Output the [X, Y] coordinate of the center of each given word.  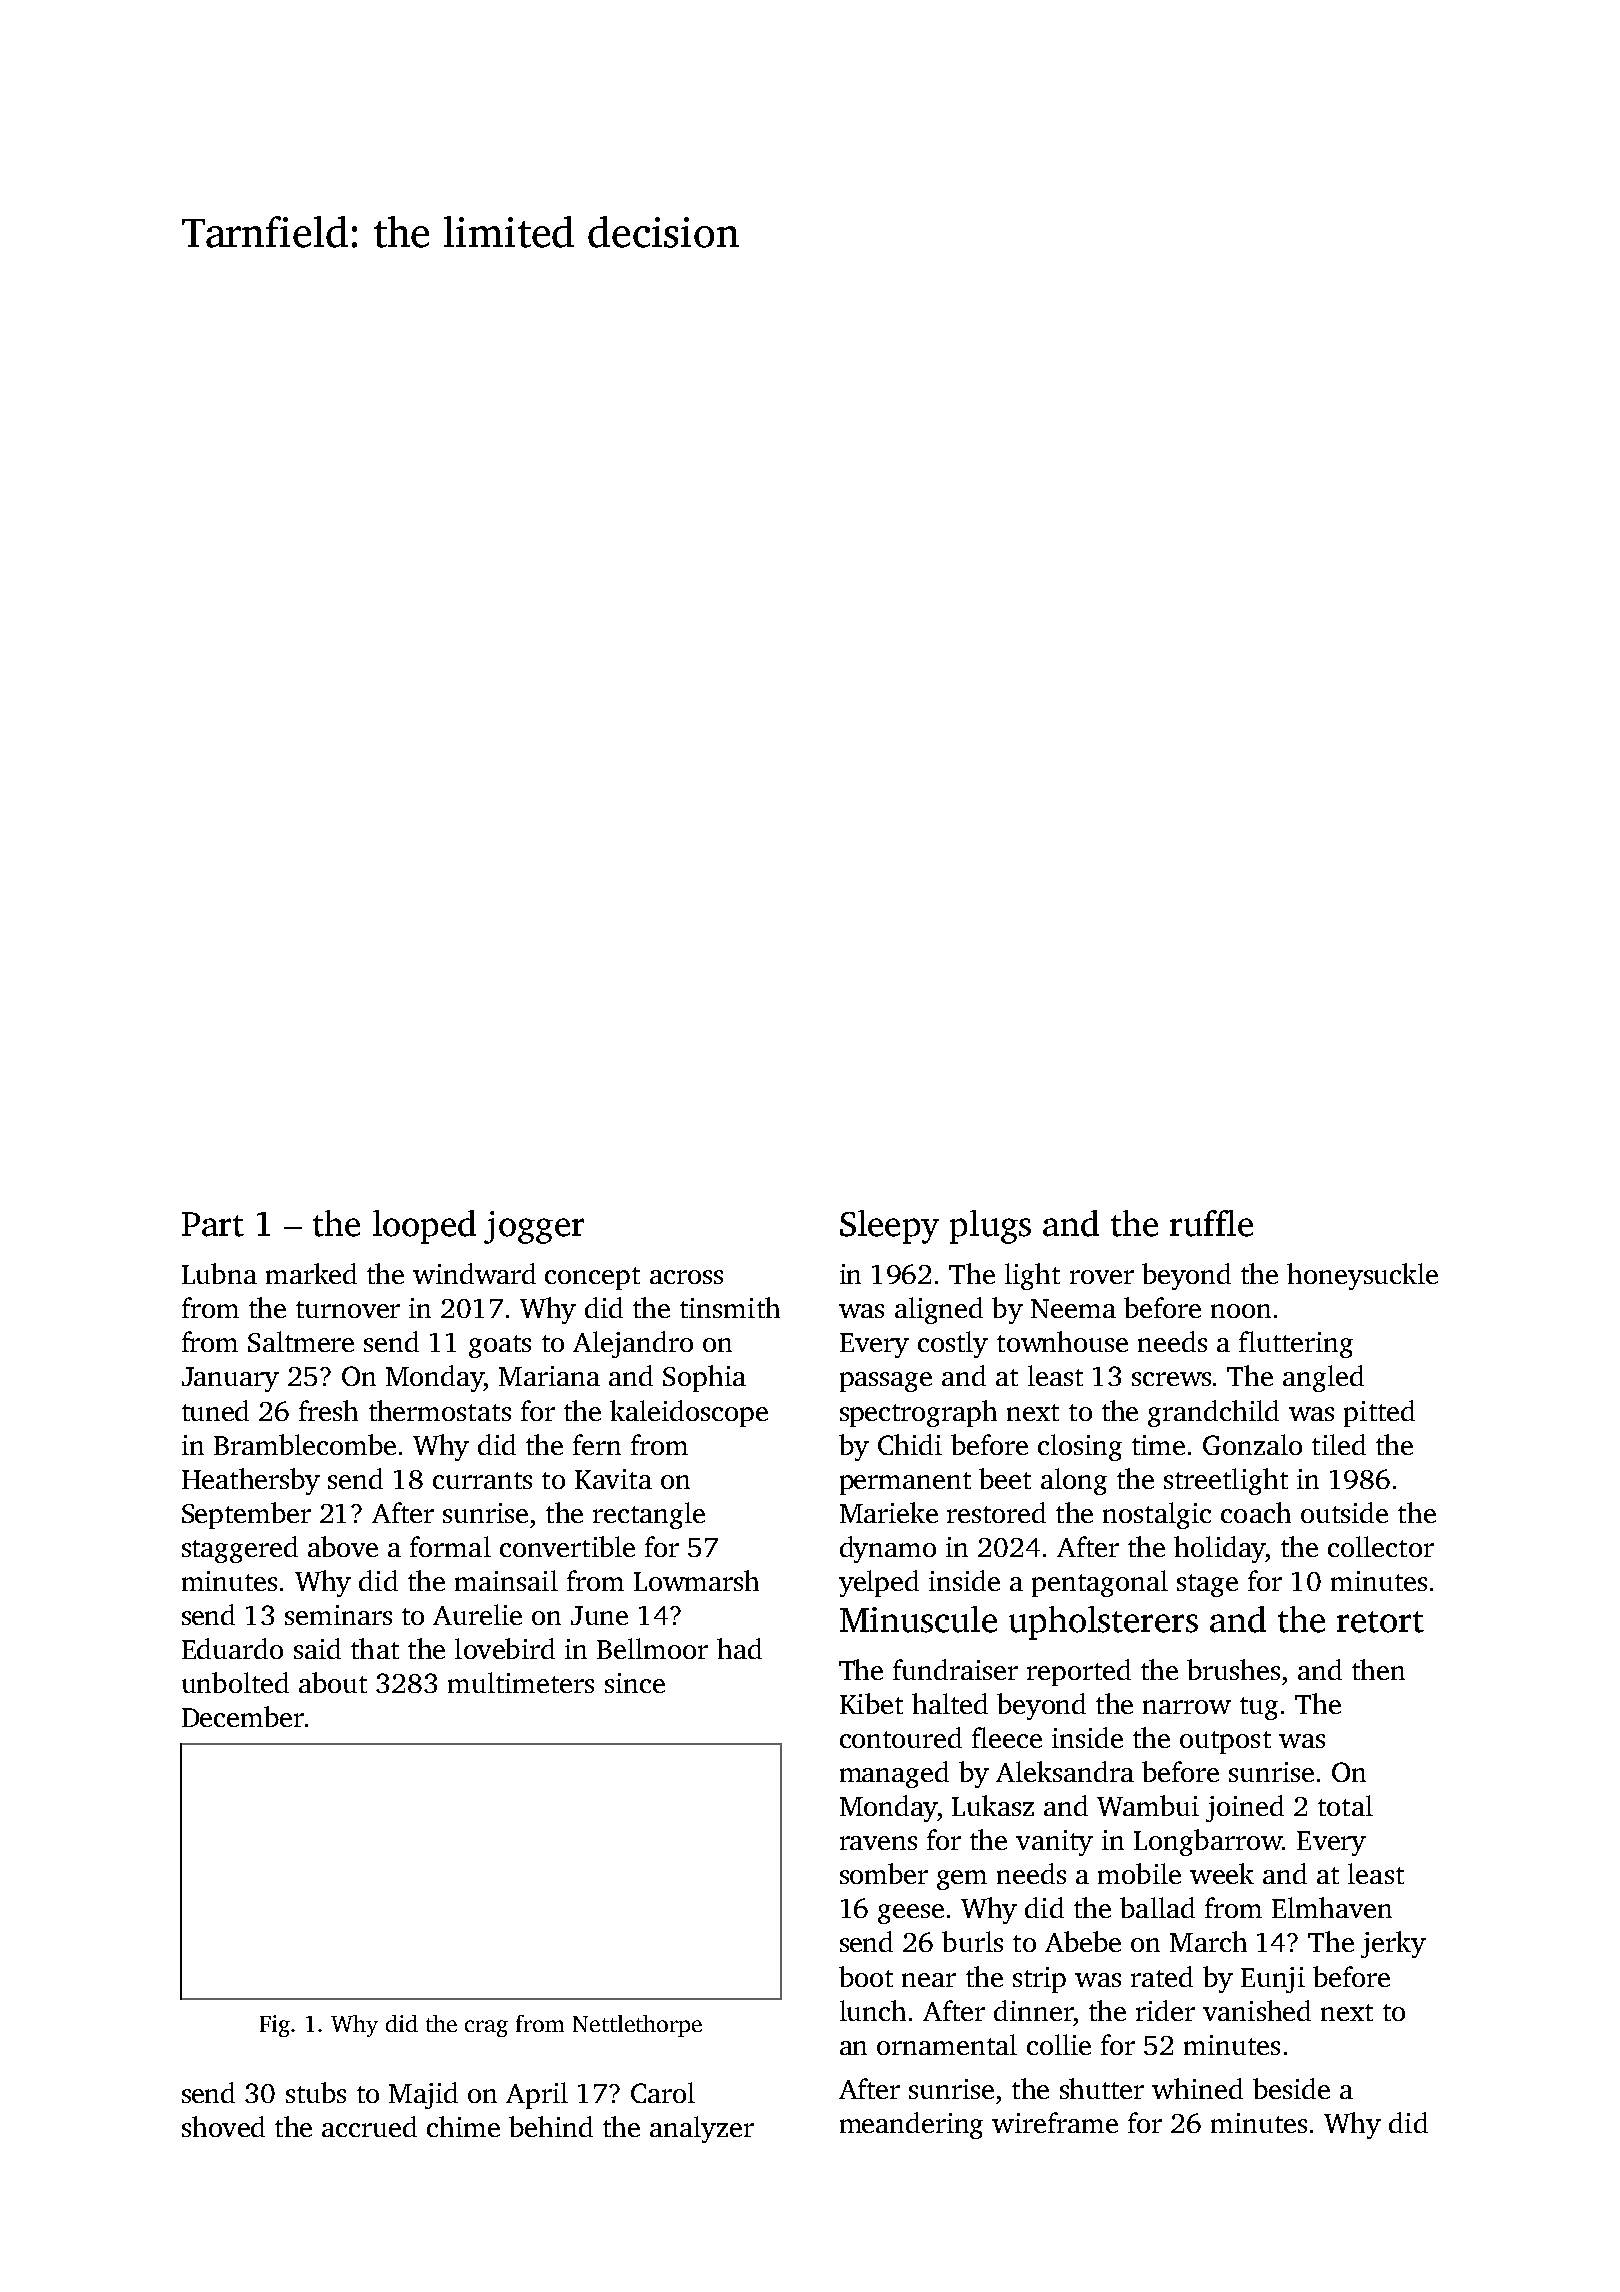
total [1345, 1805]
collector [1381, 1546]
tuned [215, 1410]
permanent [905, 1483]
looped [424, 1227]
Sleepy [889, 1227]
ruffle [1211, 1223]
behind [551, 2126]
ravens [878, 1843]
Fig [276, 2026]
